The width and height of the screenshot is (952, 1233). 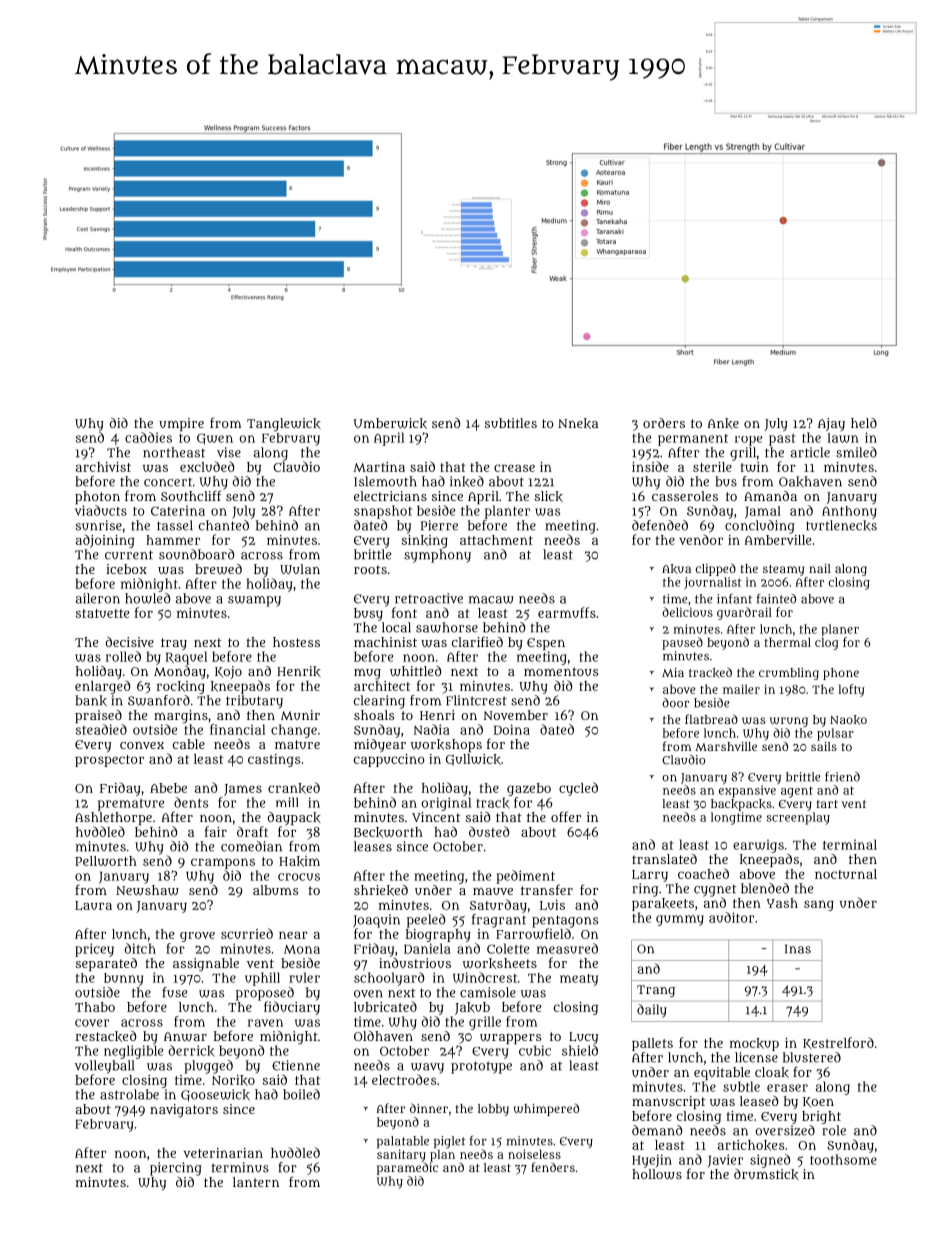 I want to click on fair, so click(x=216, y=831).
